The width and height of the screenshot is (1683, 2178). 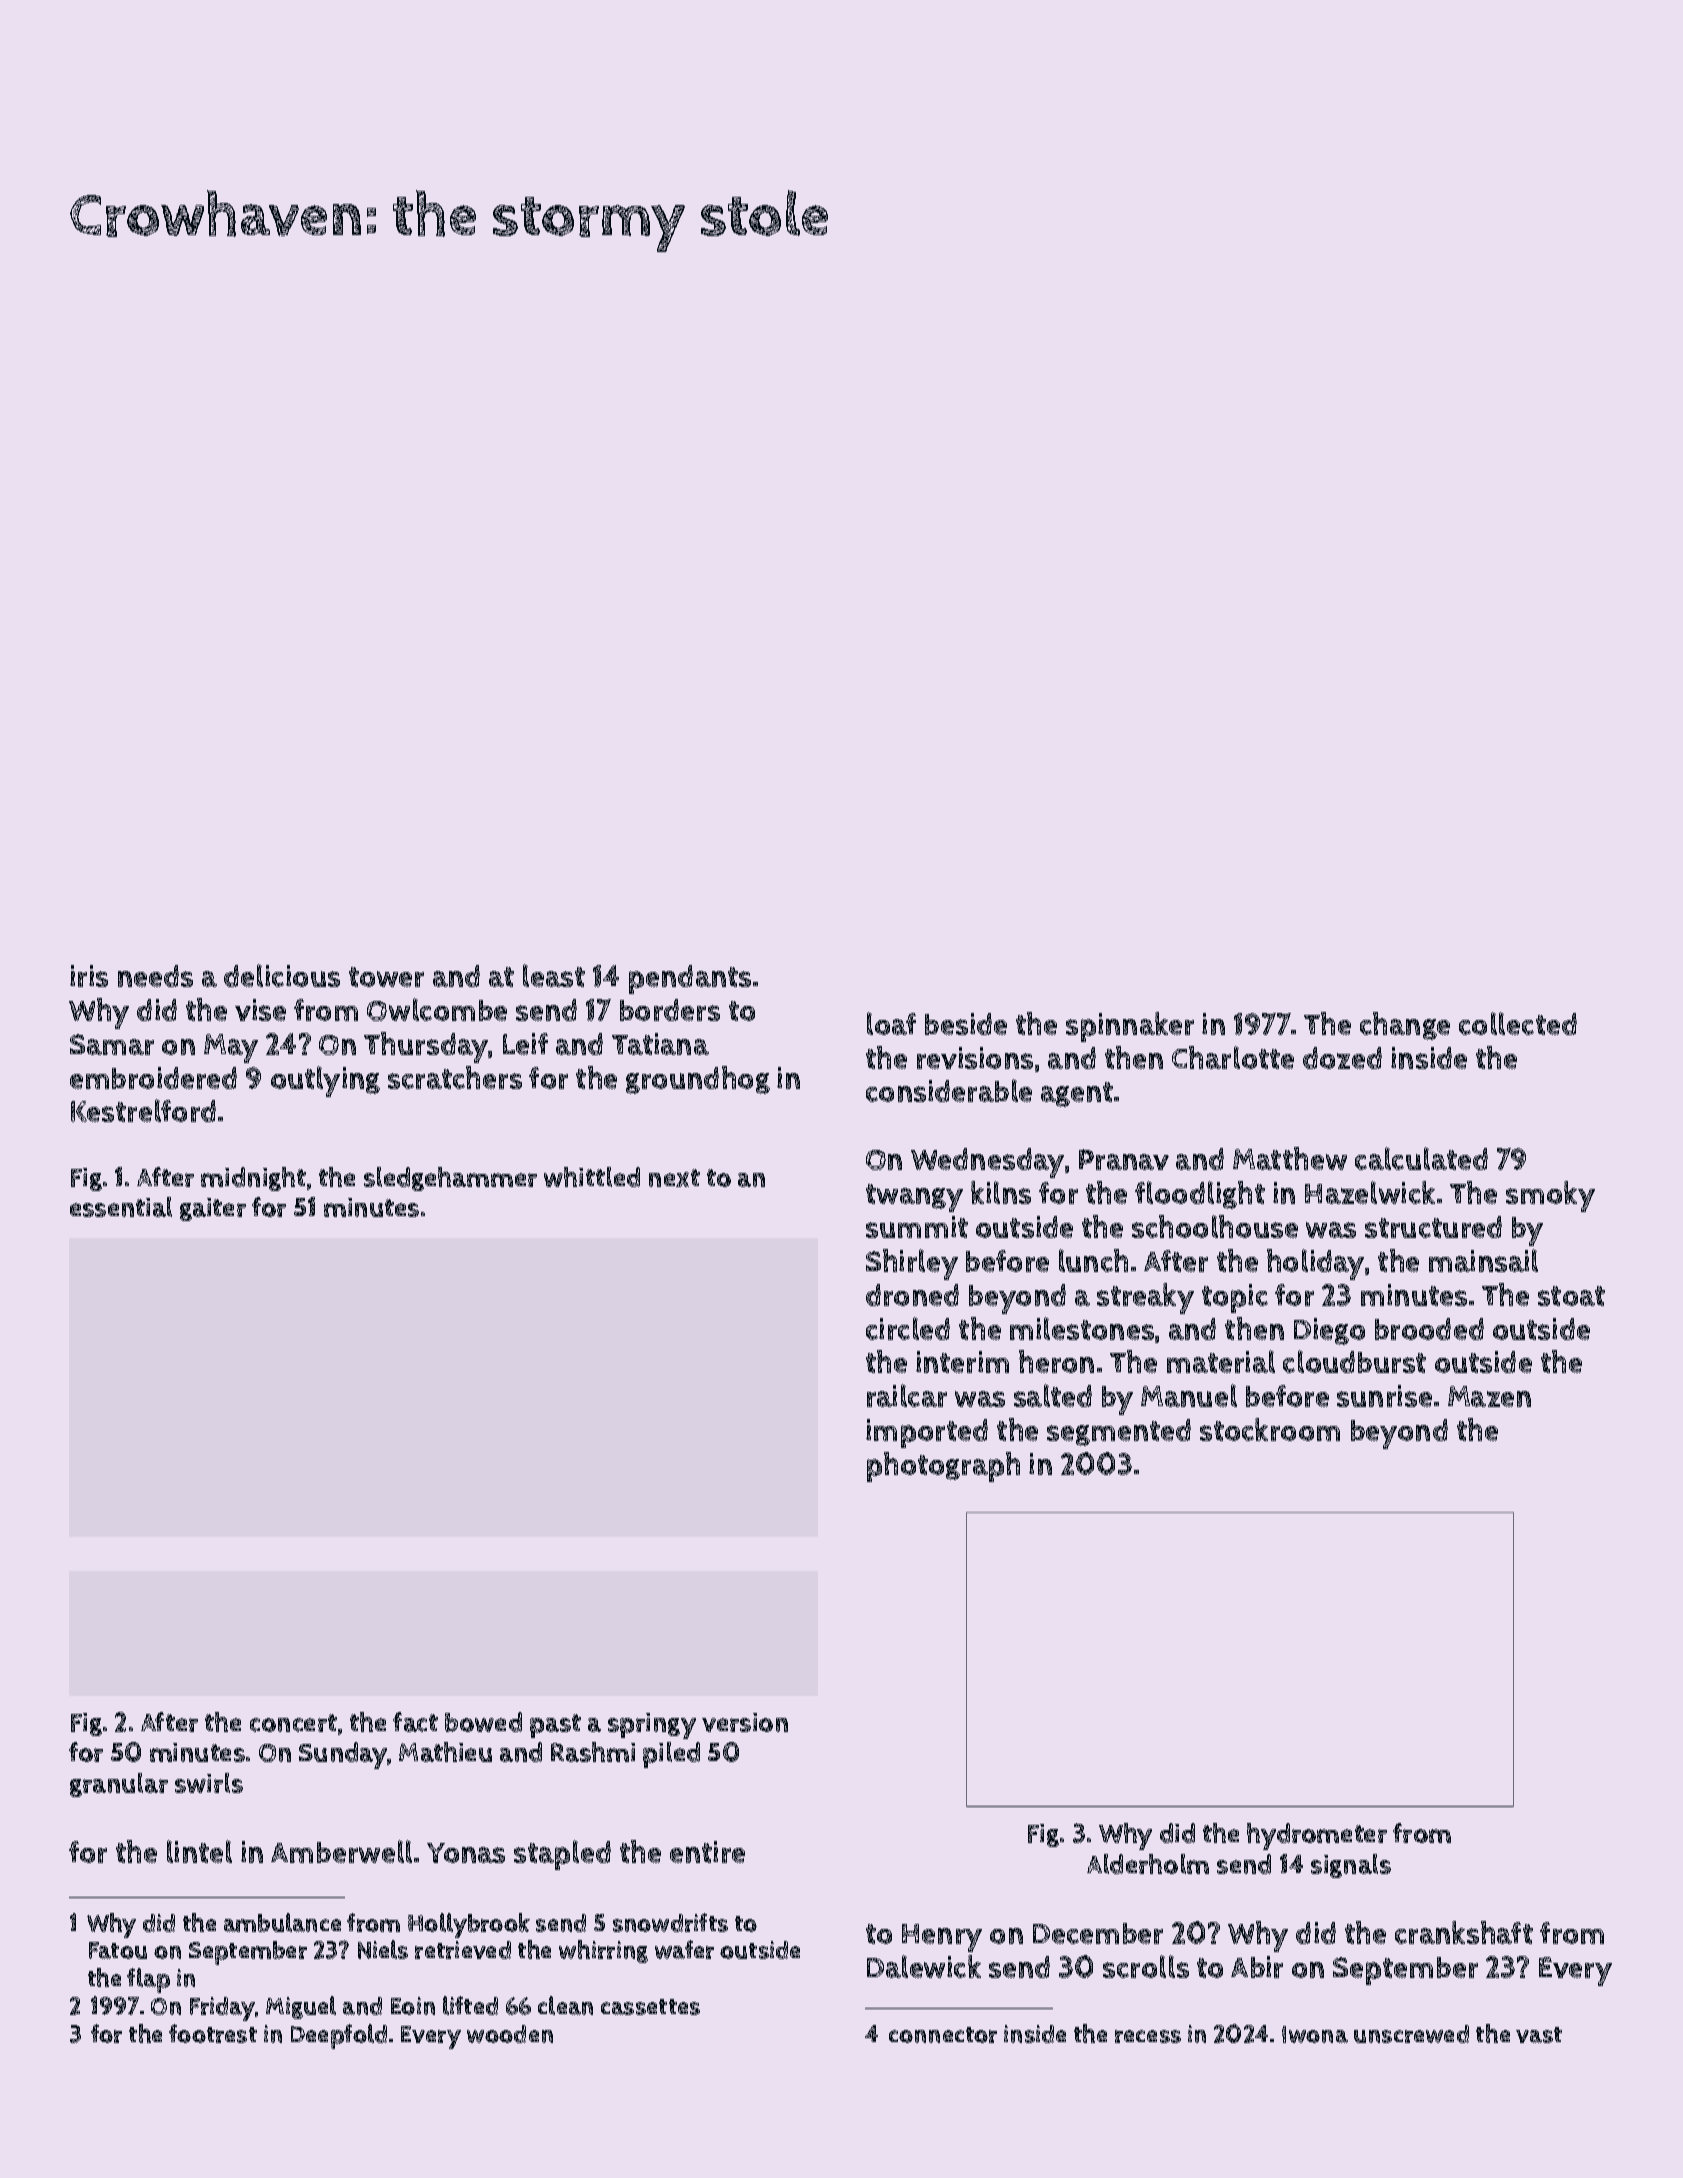 What do you see at coordinates (213, 1209) in the screenshot?
I see `gaiter` at bounding box center [213, 1209].
